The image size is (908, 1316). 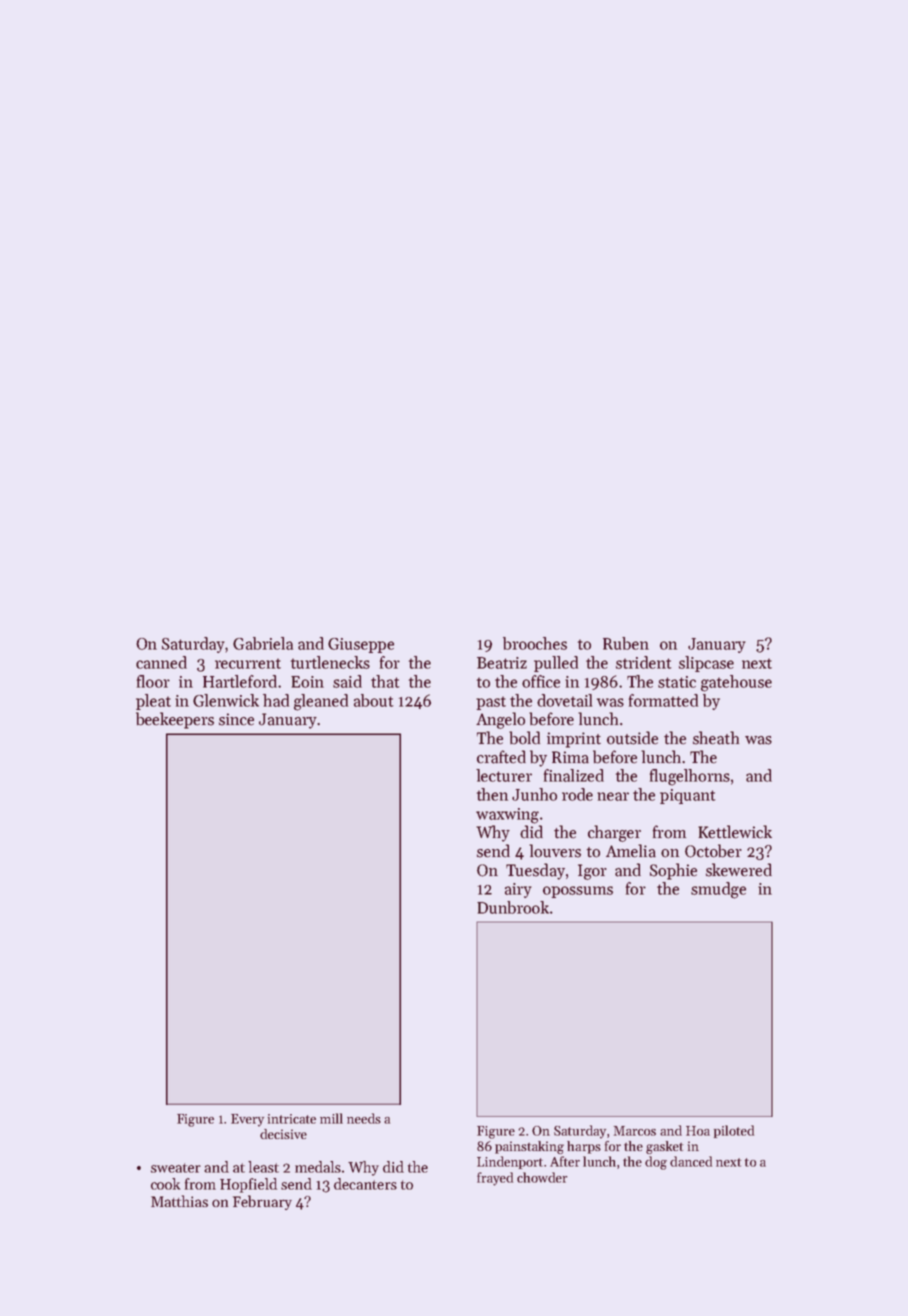 What do you see at coordinates (510, 1162) in the image?
I see `Lindenport` at bounding box center [510, 1162].
